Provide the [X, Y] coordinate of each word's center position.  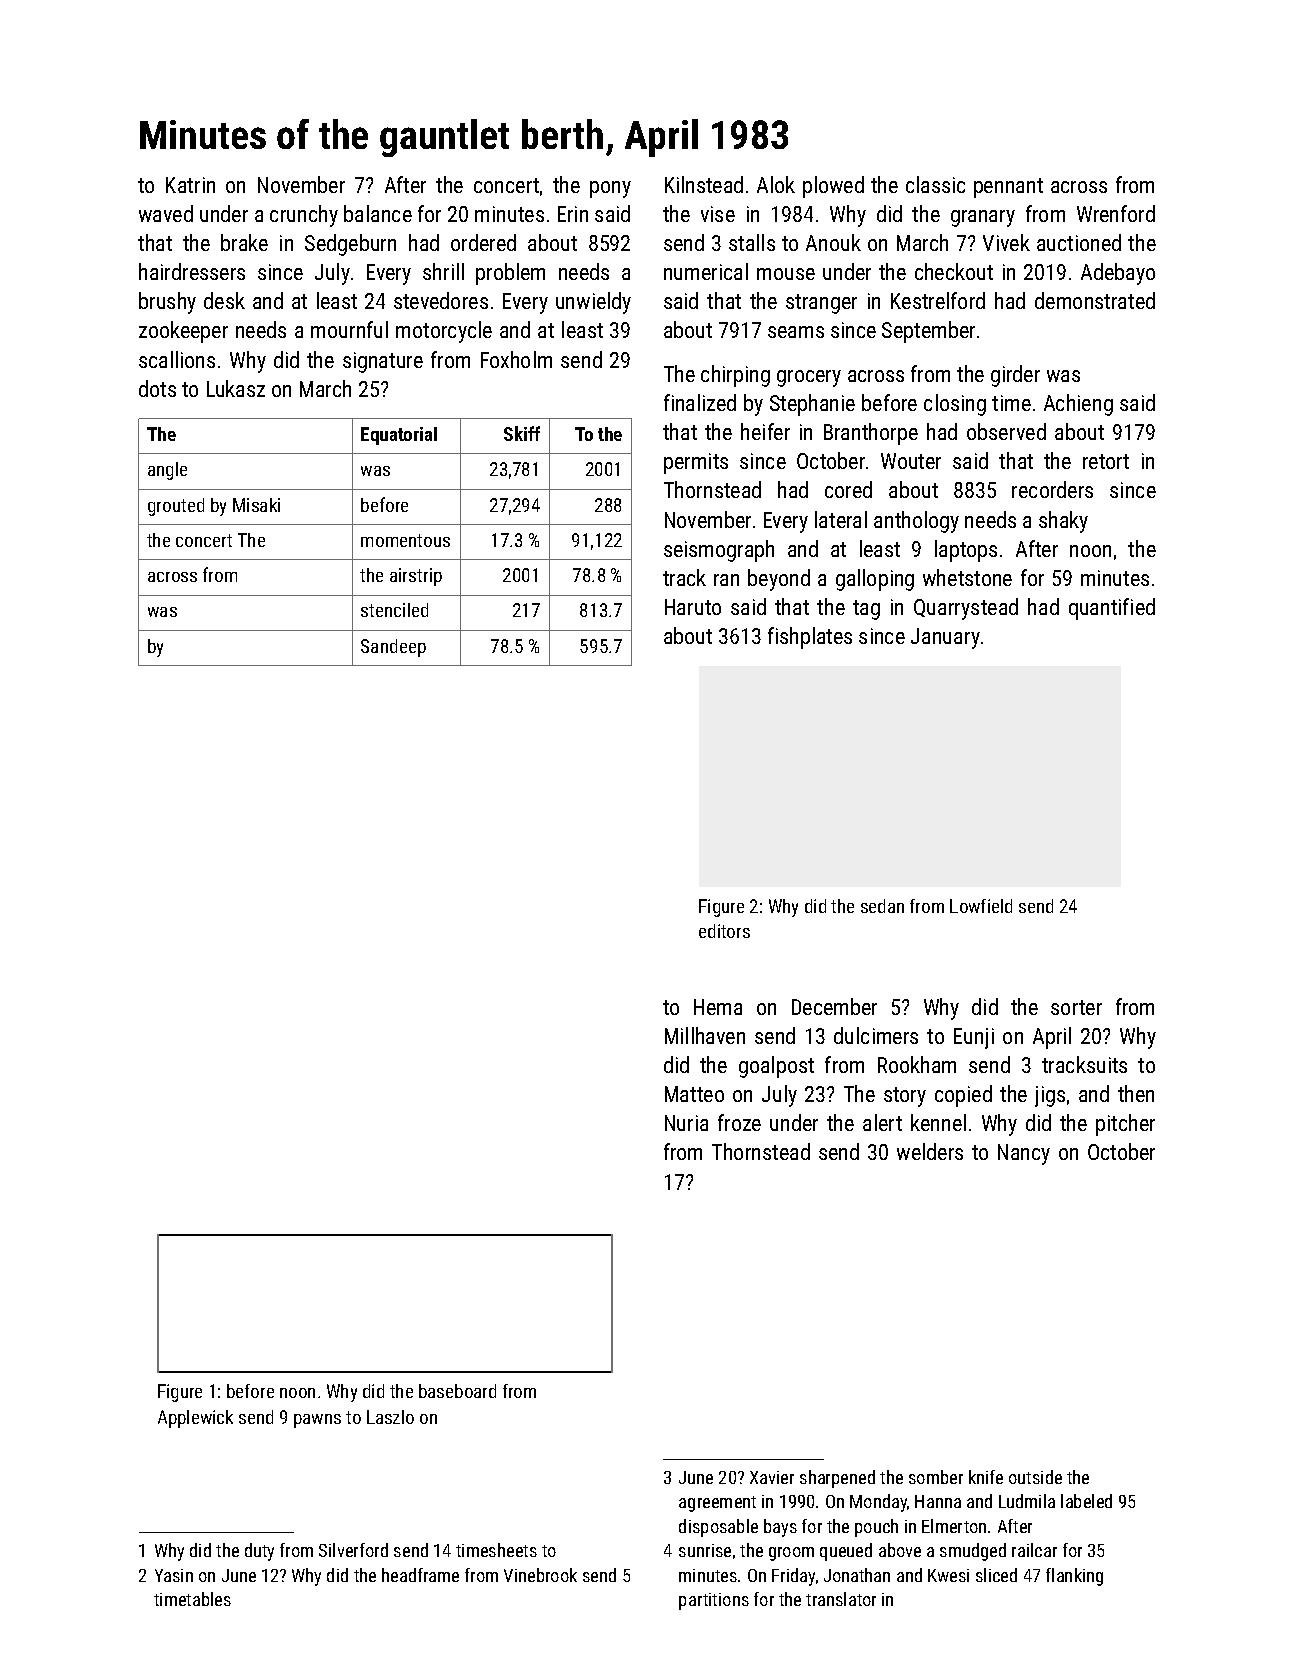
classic [935, 184]
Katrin [190, 185]
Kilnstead [704, 184]
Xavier [772, 1477]
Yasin [174, 1575]
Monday [878, 1503]
